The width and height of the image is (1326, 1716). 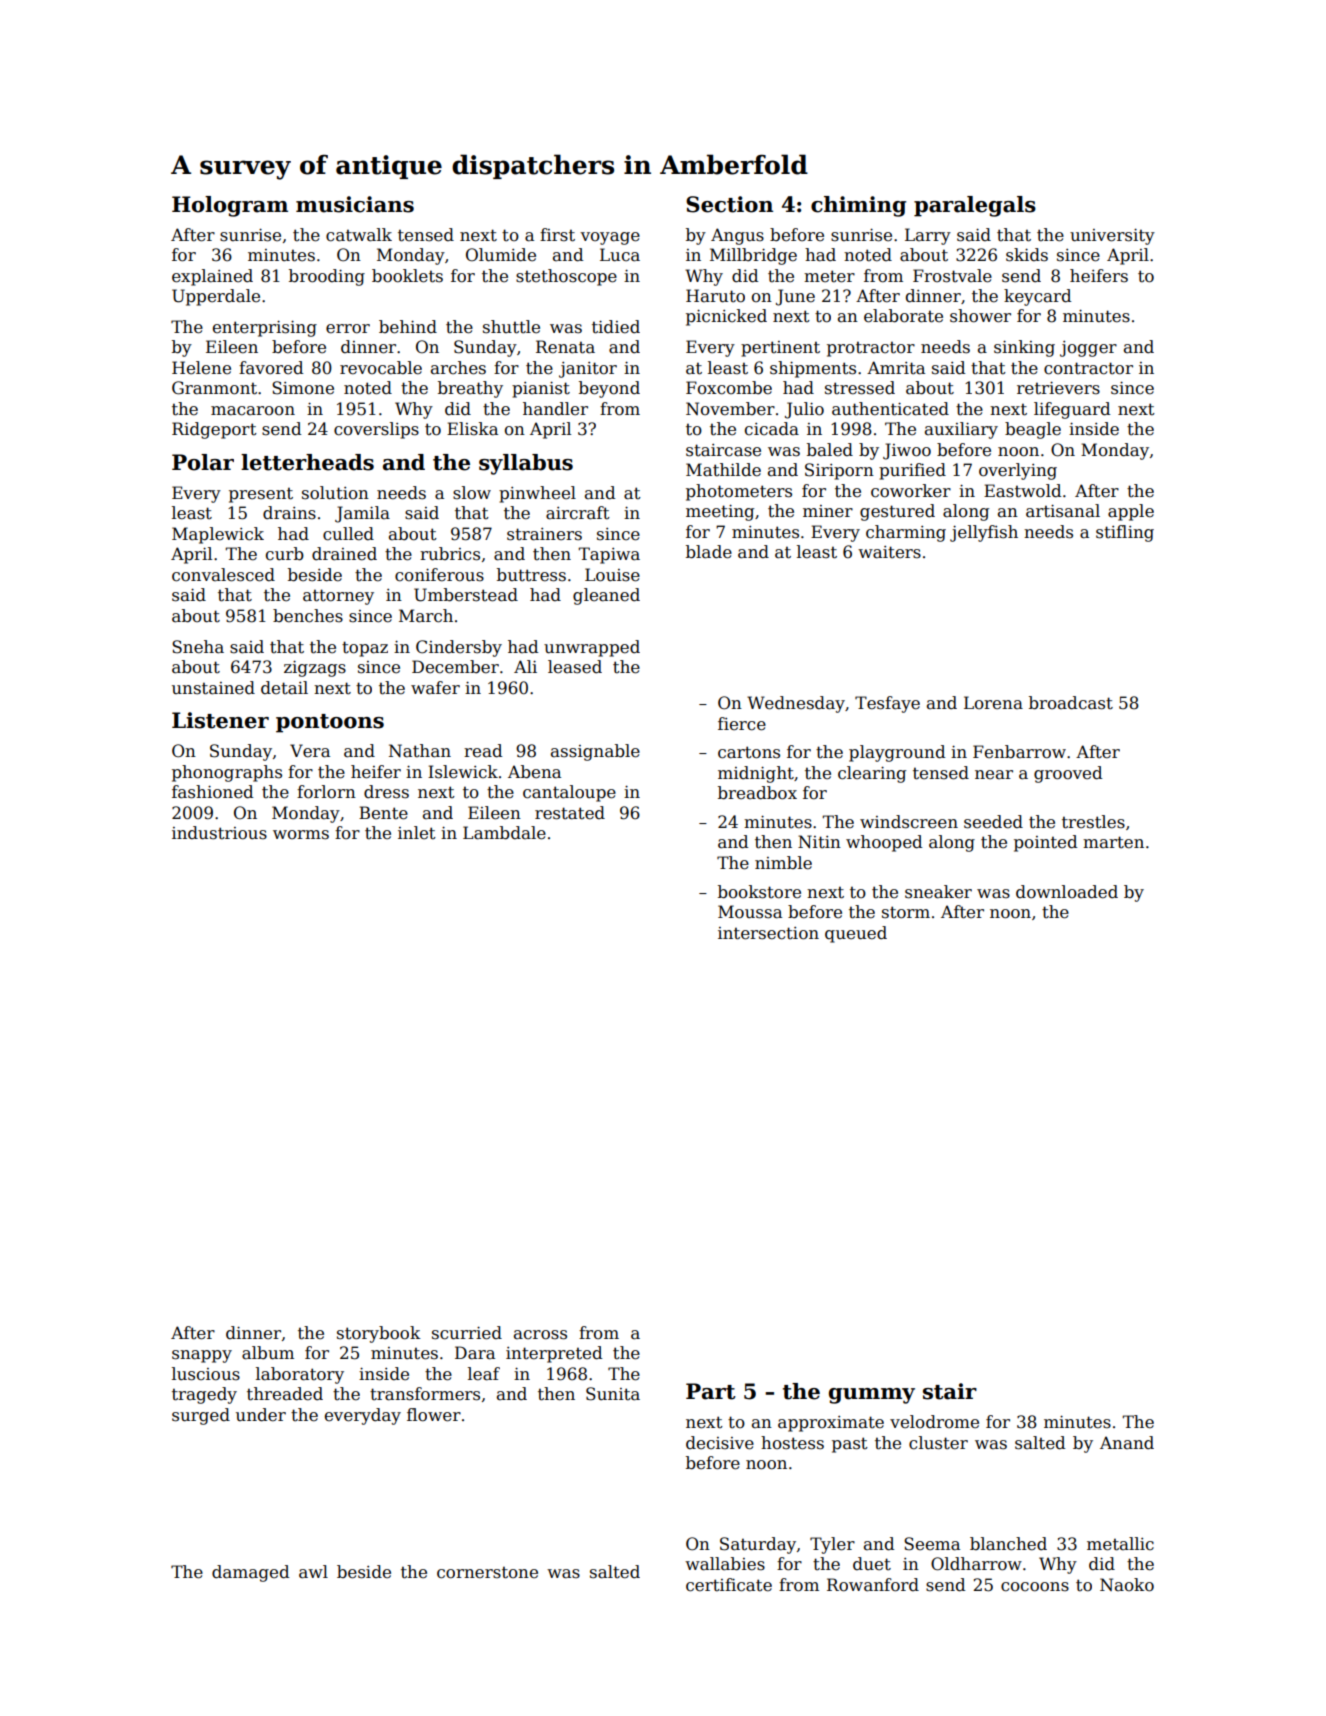 I want to click on Haruto, so click(x=715, y=296).
